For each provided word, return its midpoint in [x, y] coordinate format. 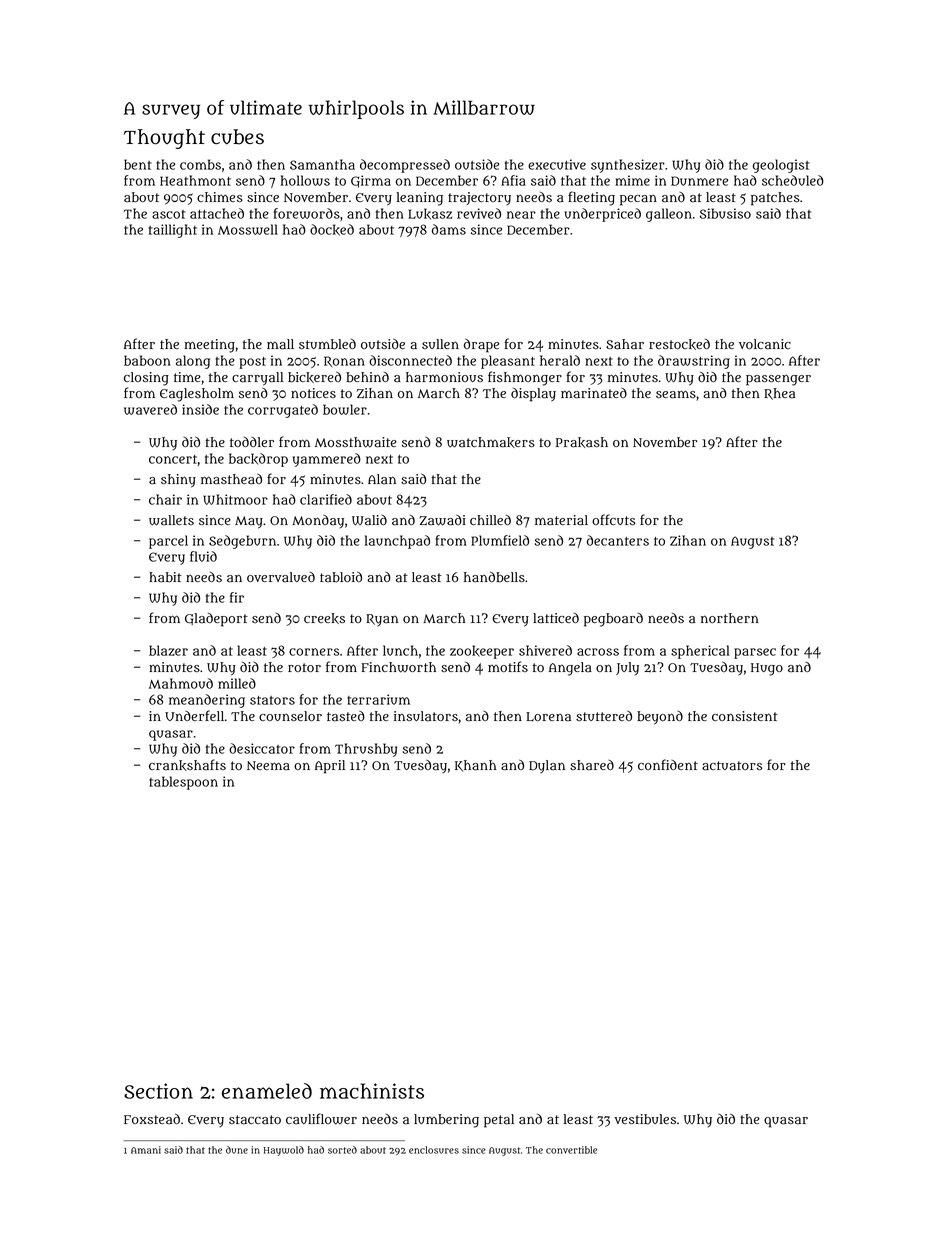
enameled [267, 1091]
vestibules [645, 1119]
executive [557, 164]
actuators [732, 766]
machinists [372, 1091]
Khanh [475, 766]
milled [237, 683]
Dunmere [699, 181]
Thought [164, 139]
